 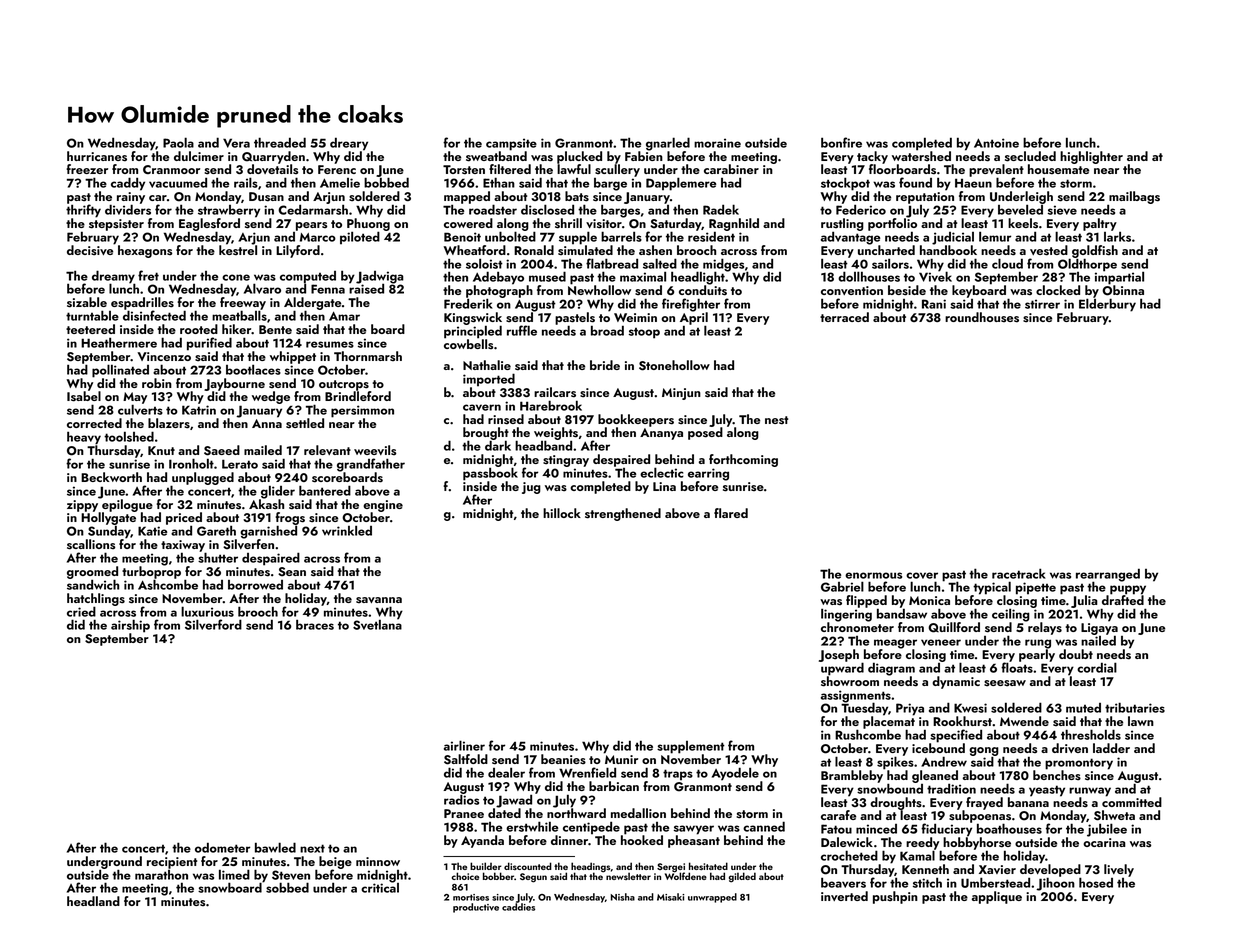 I want to click on relays, so click(x=1045, y=628).
